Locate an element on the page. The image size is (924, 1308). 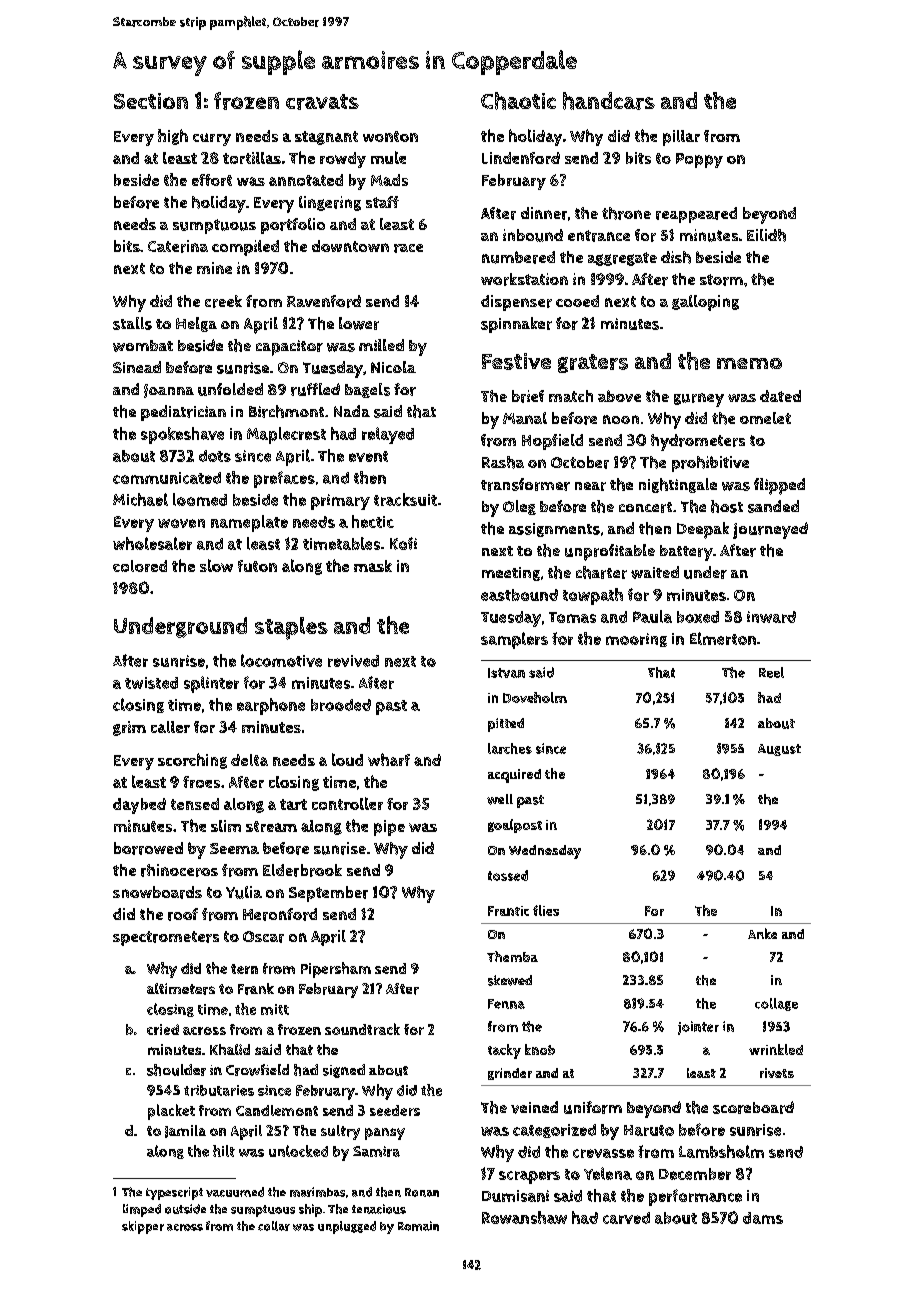
daybed is located at coordinates (139, 806).
